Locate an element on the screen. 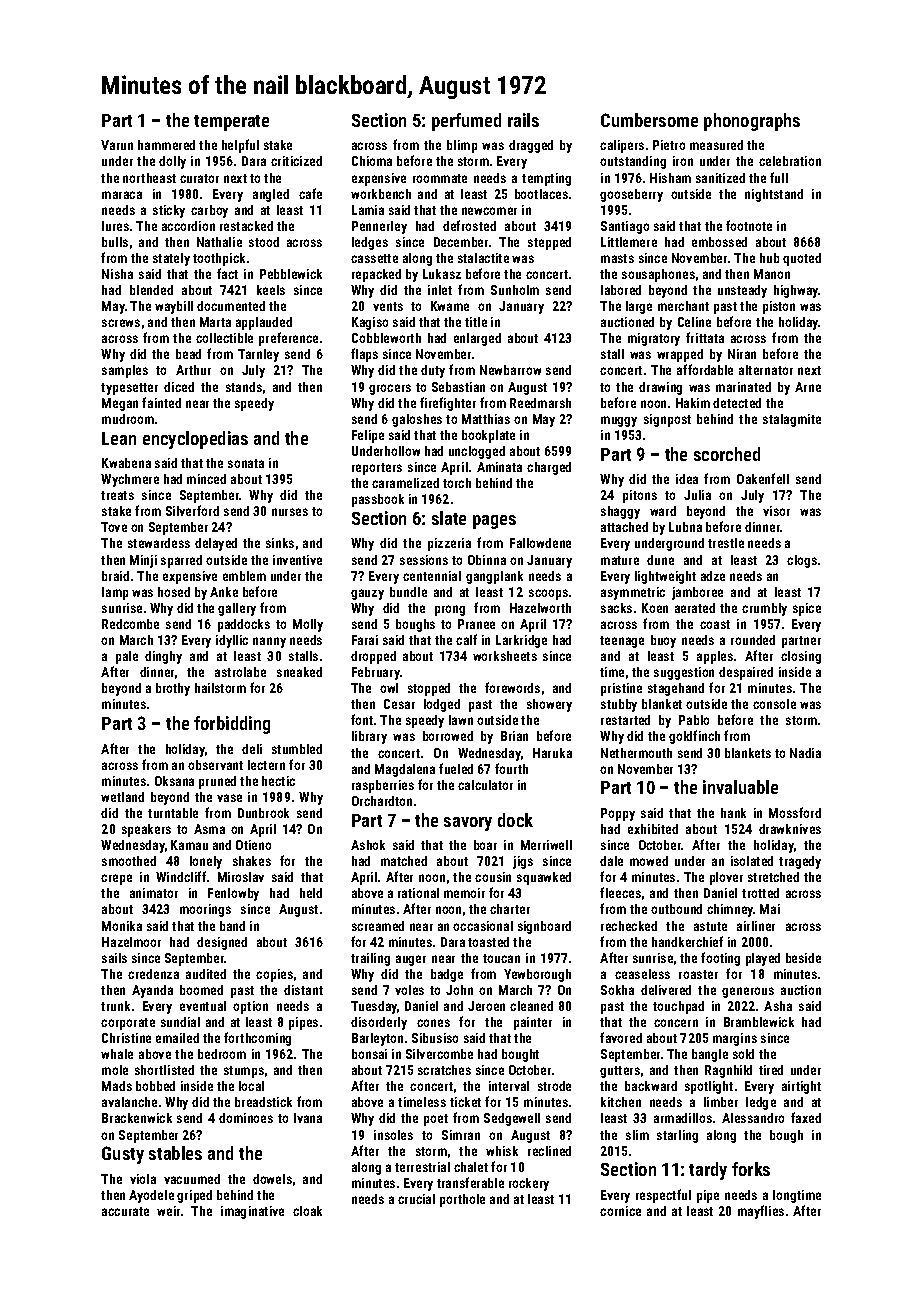  stumbled is located at coordinates (297, 749).
